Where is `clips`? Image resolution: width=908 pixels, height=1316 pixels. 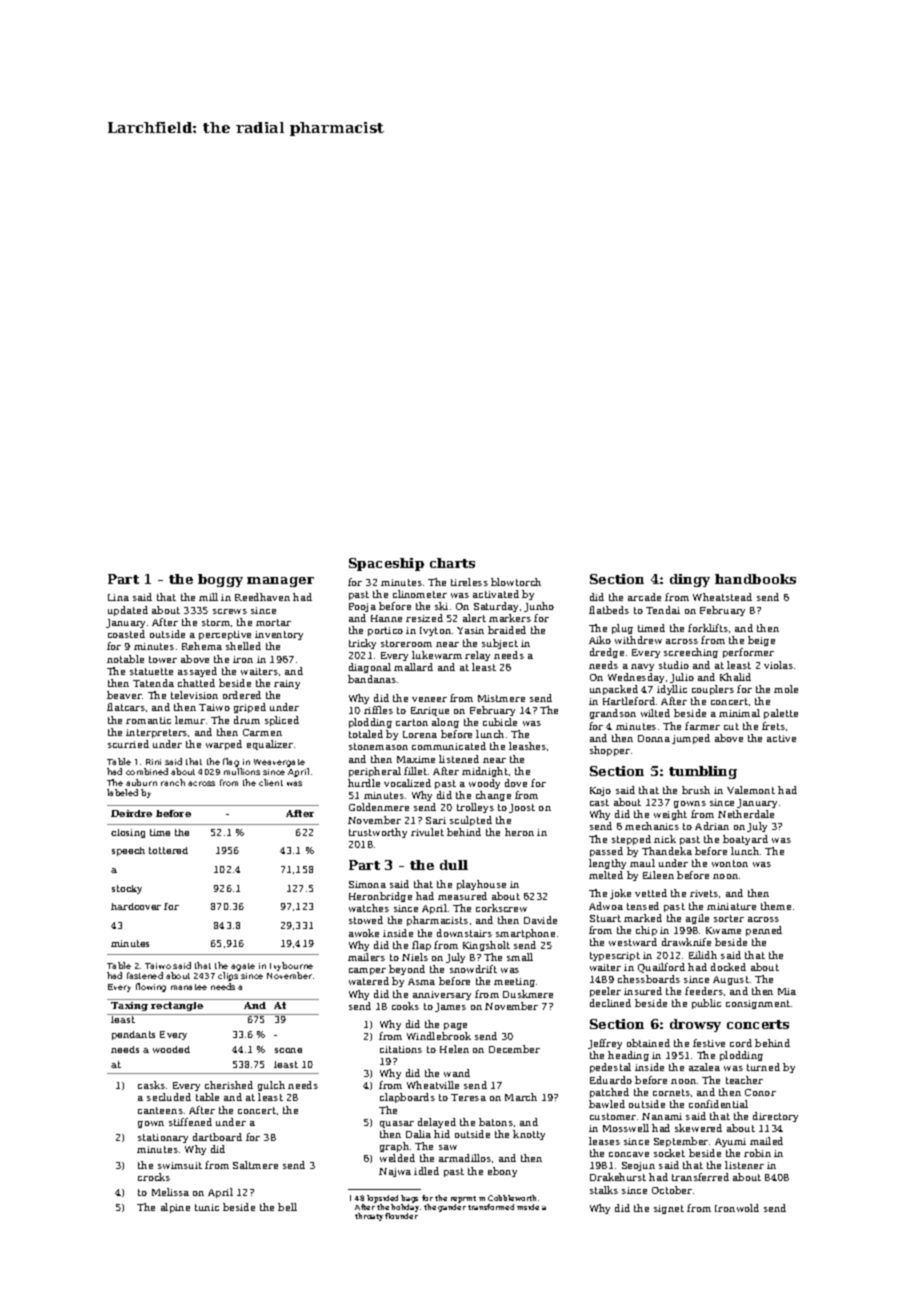
clips is located at coordinates (228, 976).
